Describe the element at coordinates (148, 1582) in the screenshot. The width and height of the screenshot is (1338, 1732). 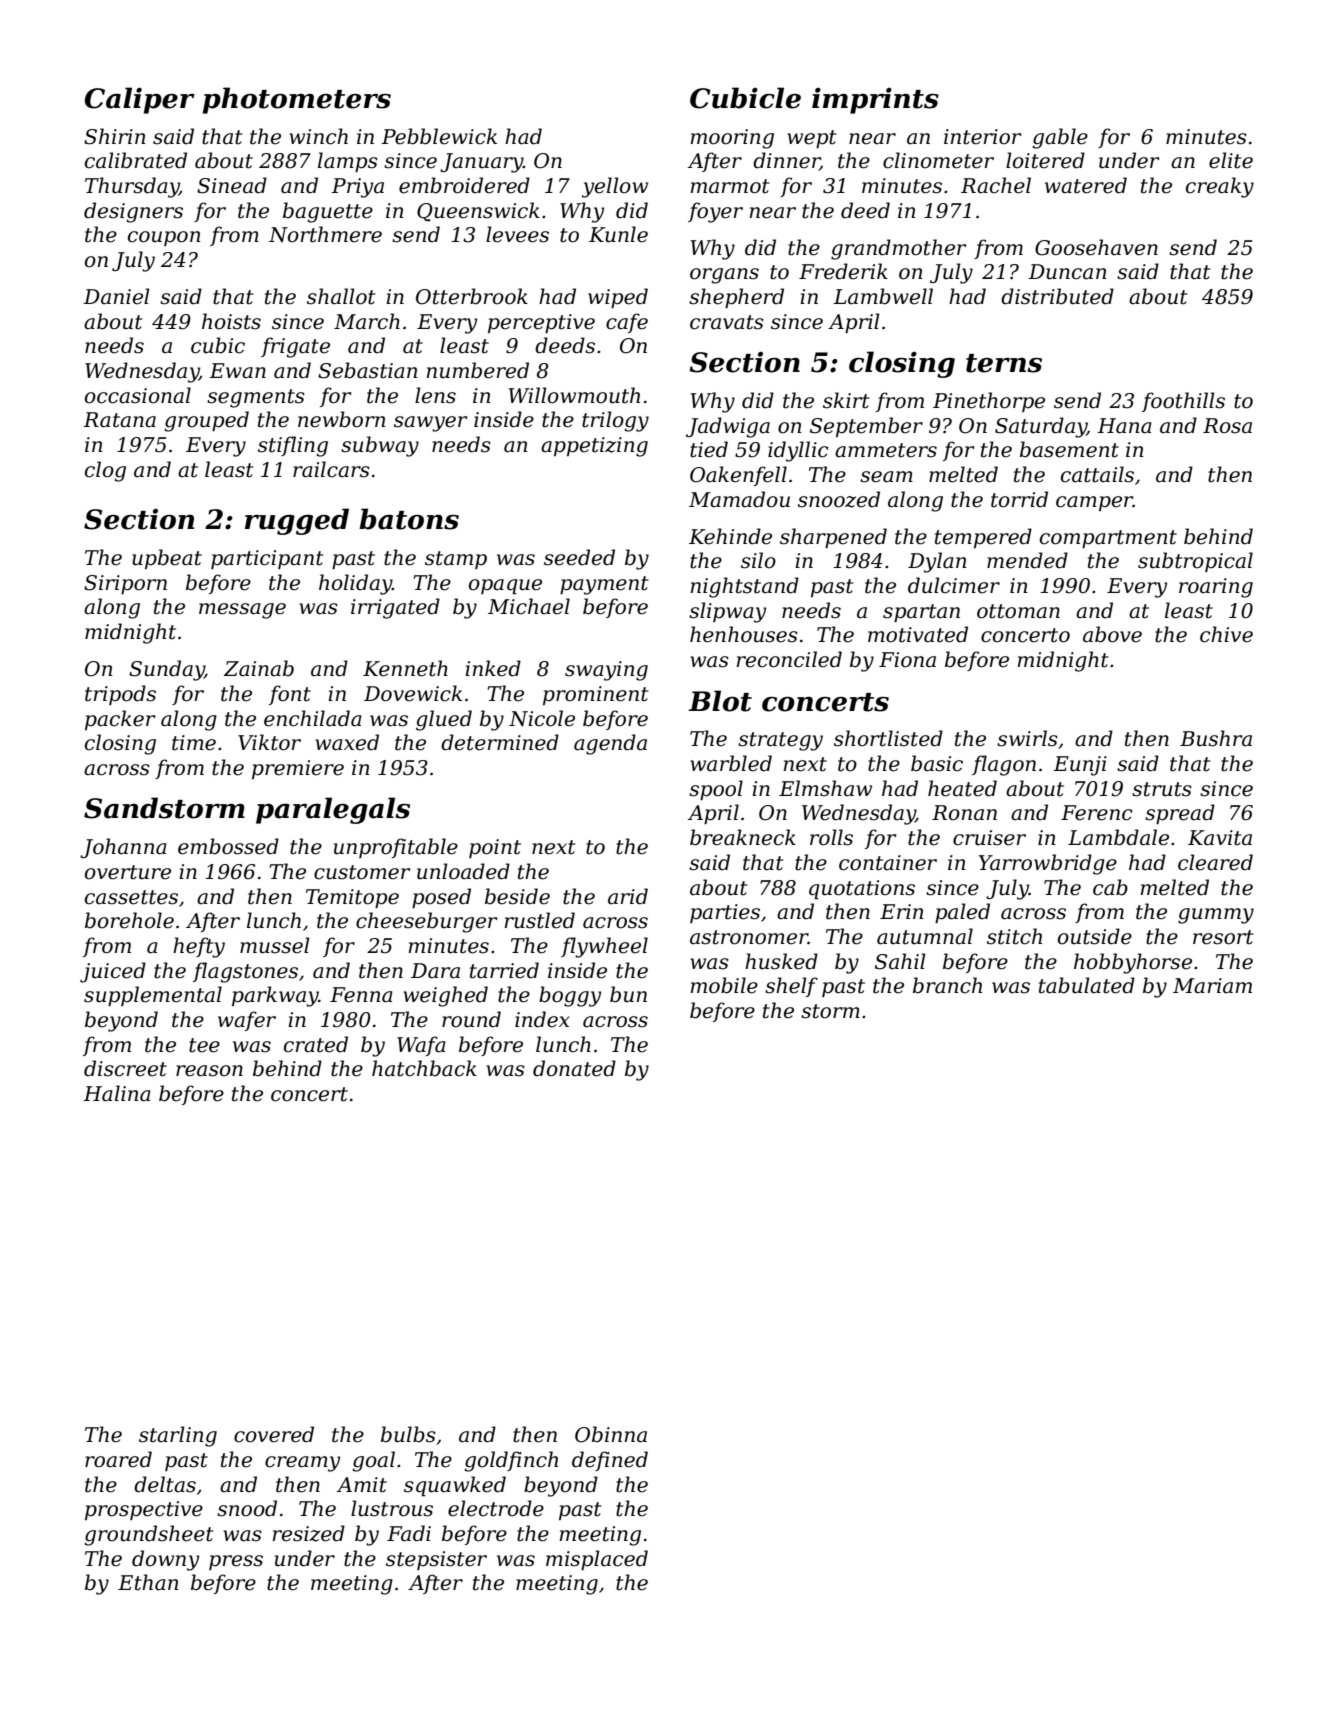
I see `Ethan` at that location.
